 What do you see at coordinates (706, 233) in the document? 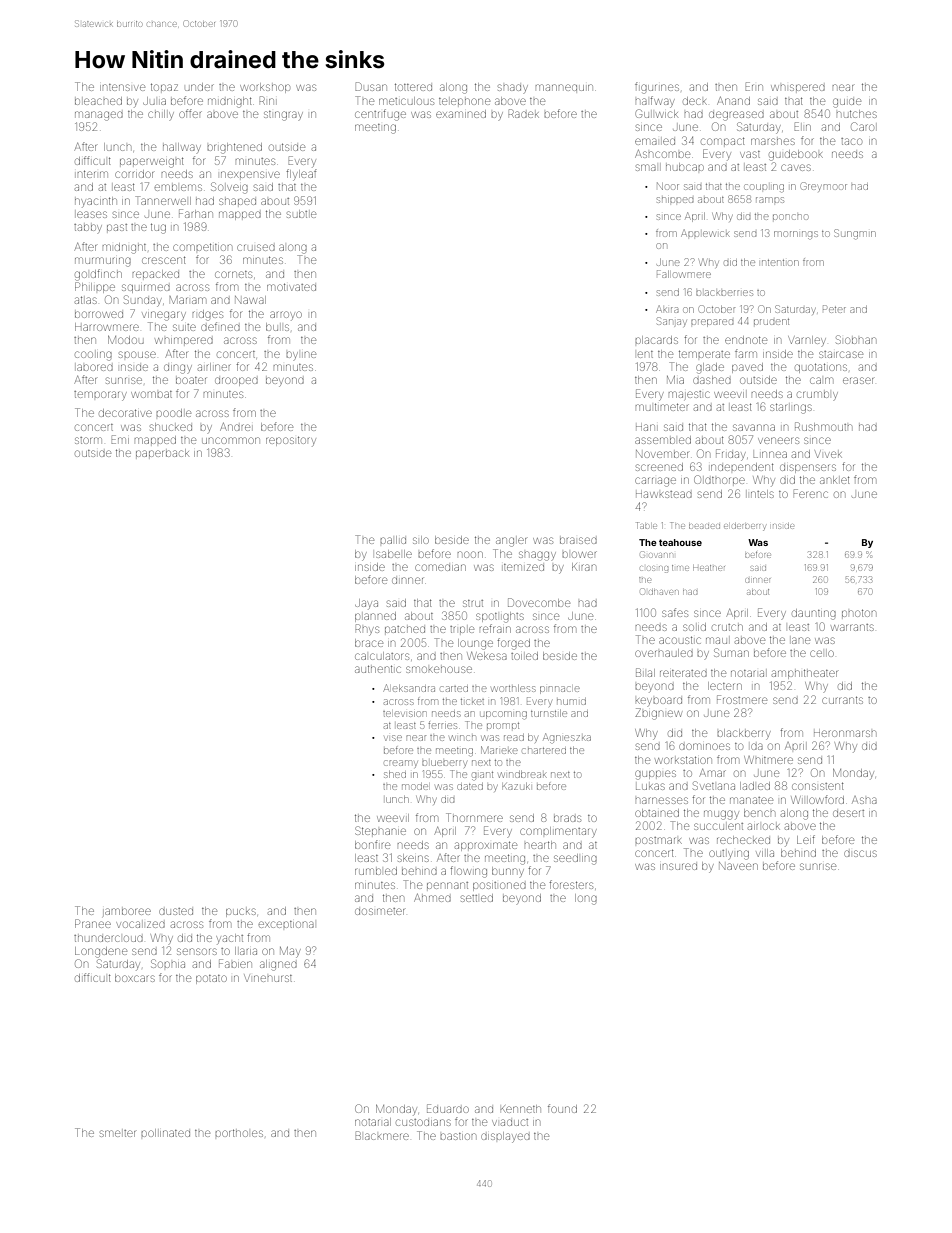
I see `Applewick` at bounding box center [706, 233].
